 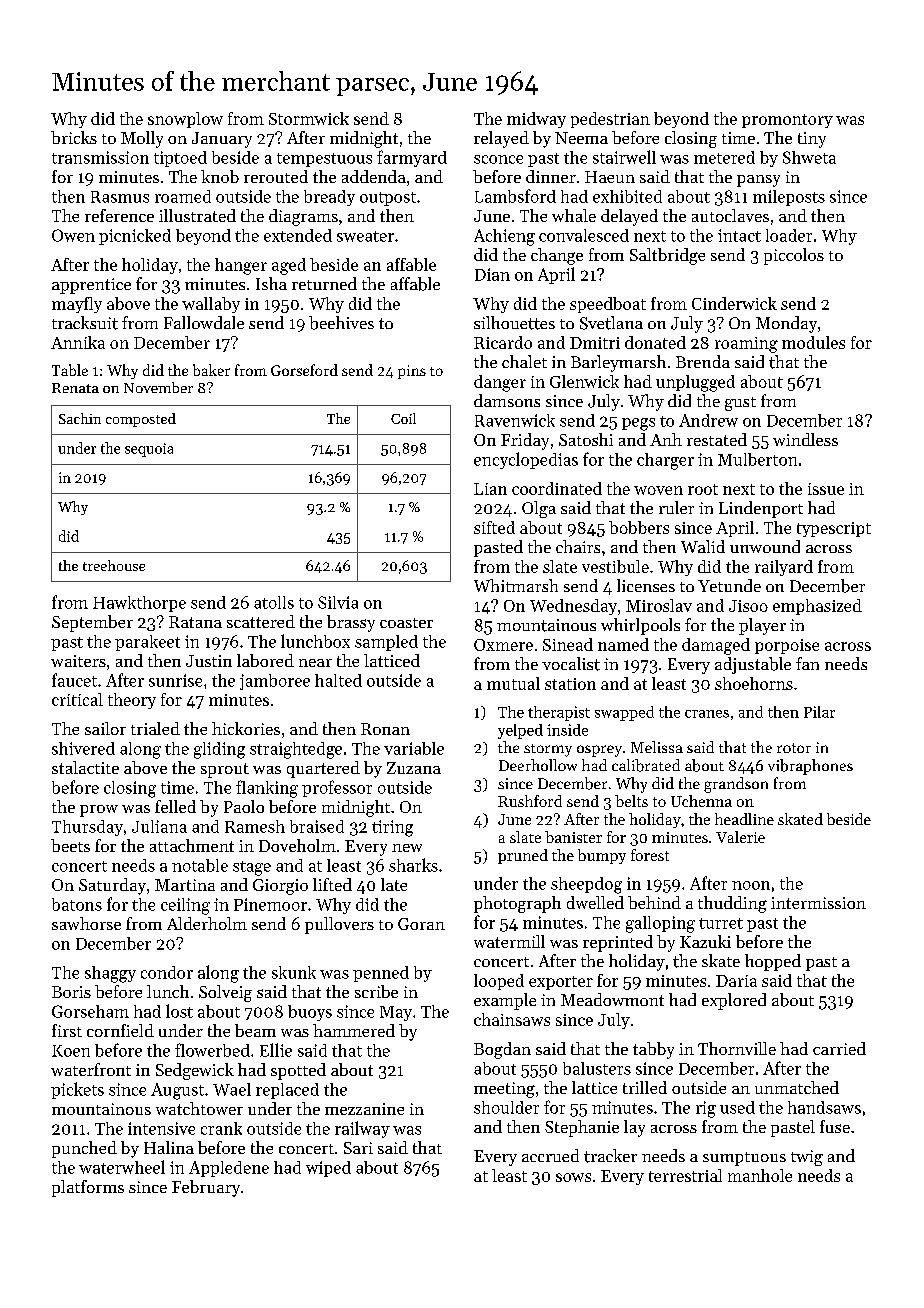 What do you see at coordinates (706, 1109) in the document?
I see `rig` at bounding box center [706, 1109].
